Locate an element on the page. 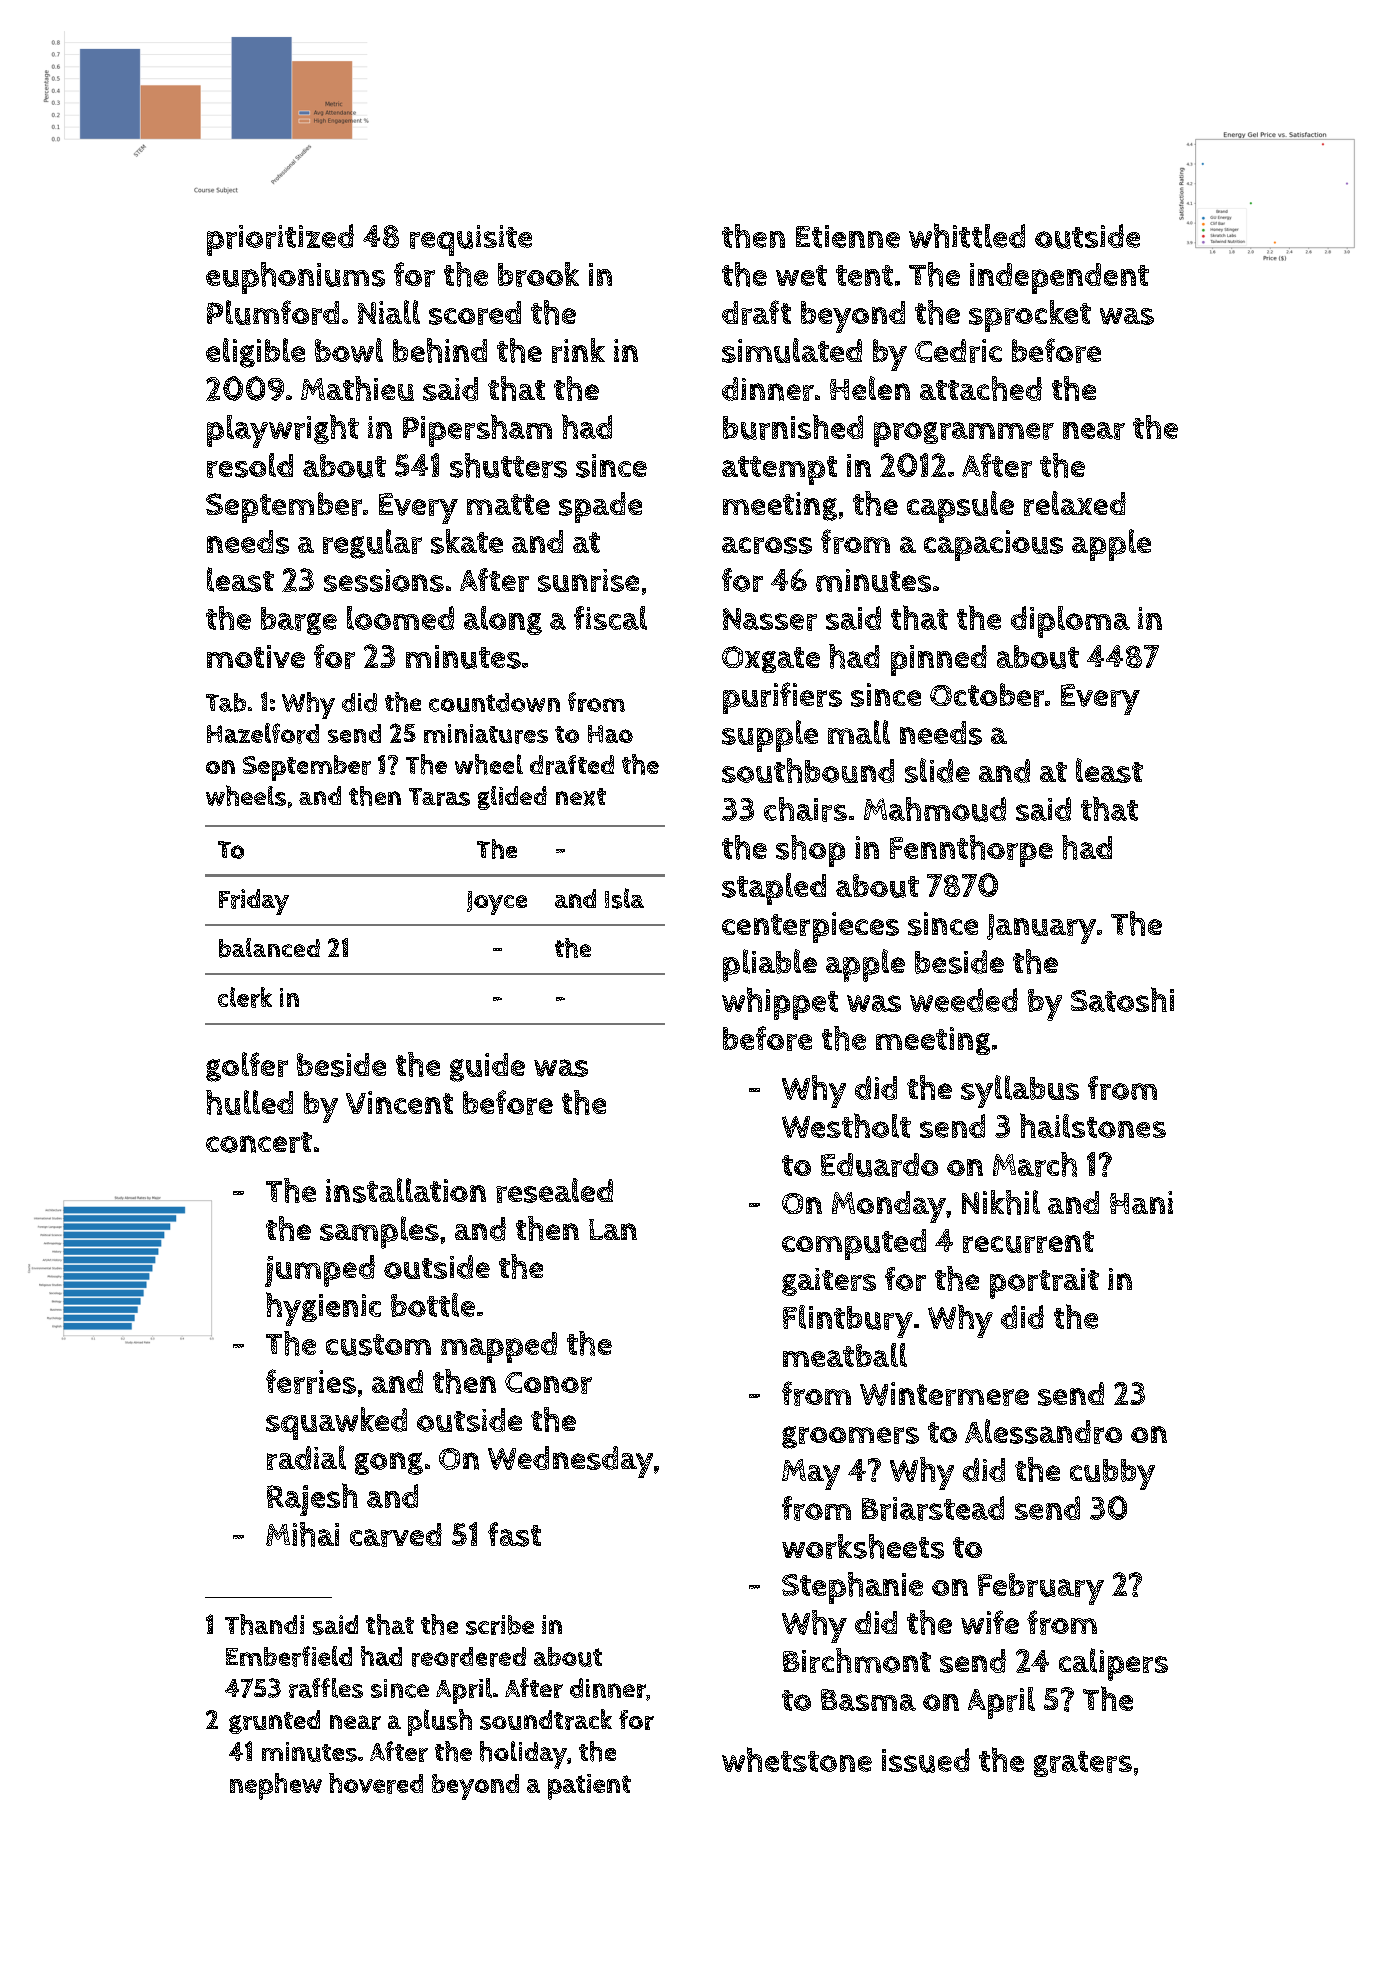 This page has height=1969, width=1386. prioritized is located at coordinates (280, 240).
